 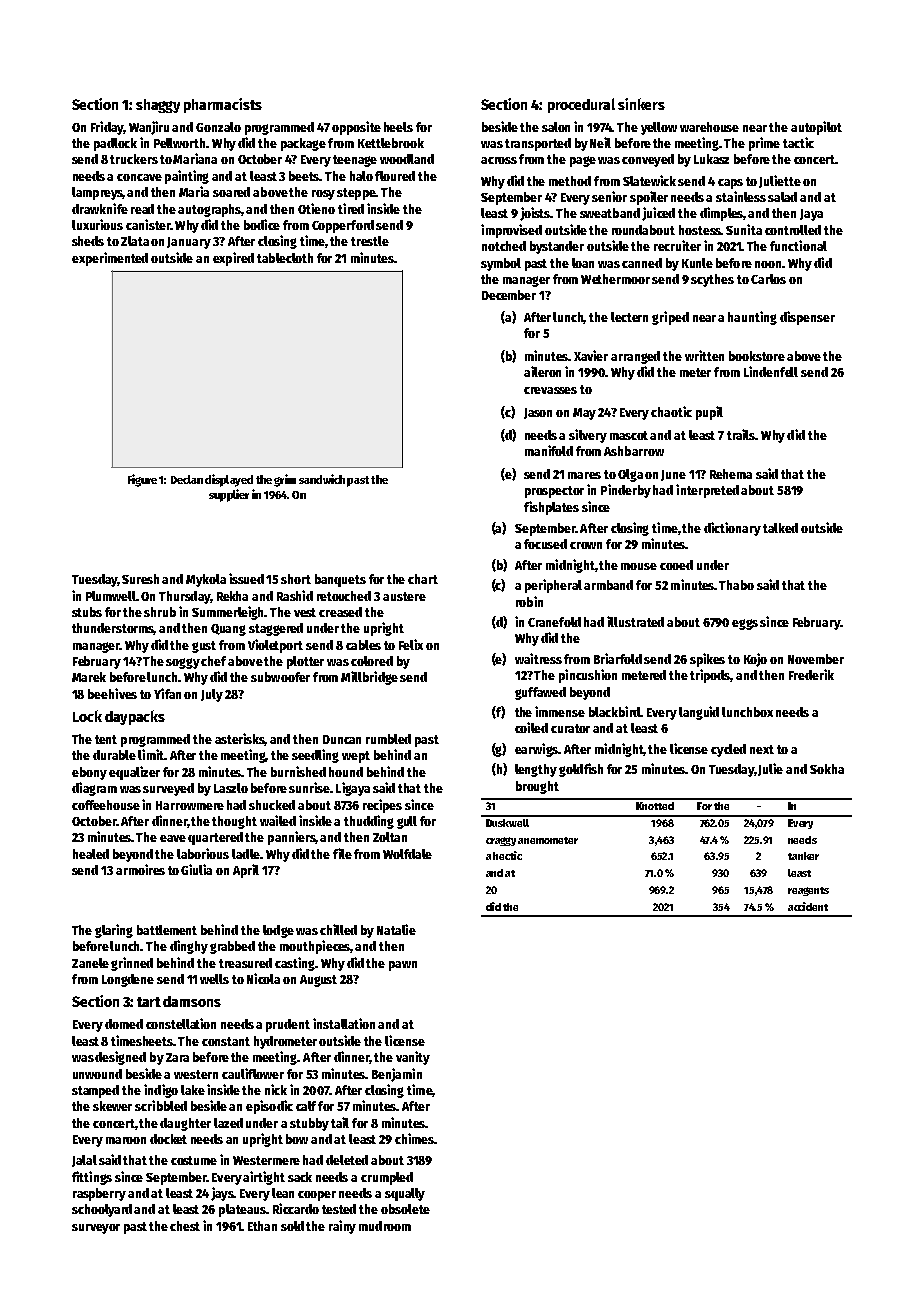 What do you see at coordinates (322, 479) in the screenshot?
I see `sandwich` at bounding box center [322, 479].
